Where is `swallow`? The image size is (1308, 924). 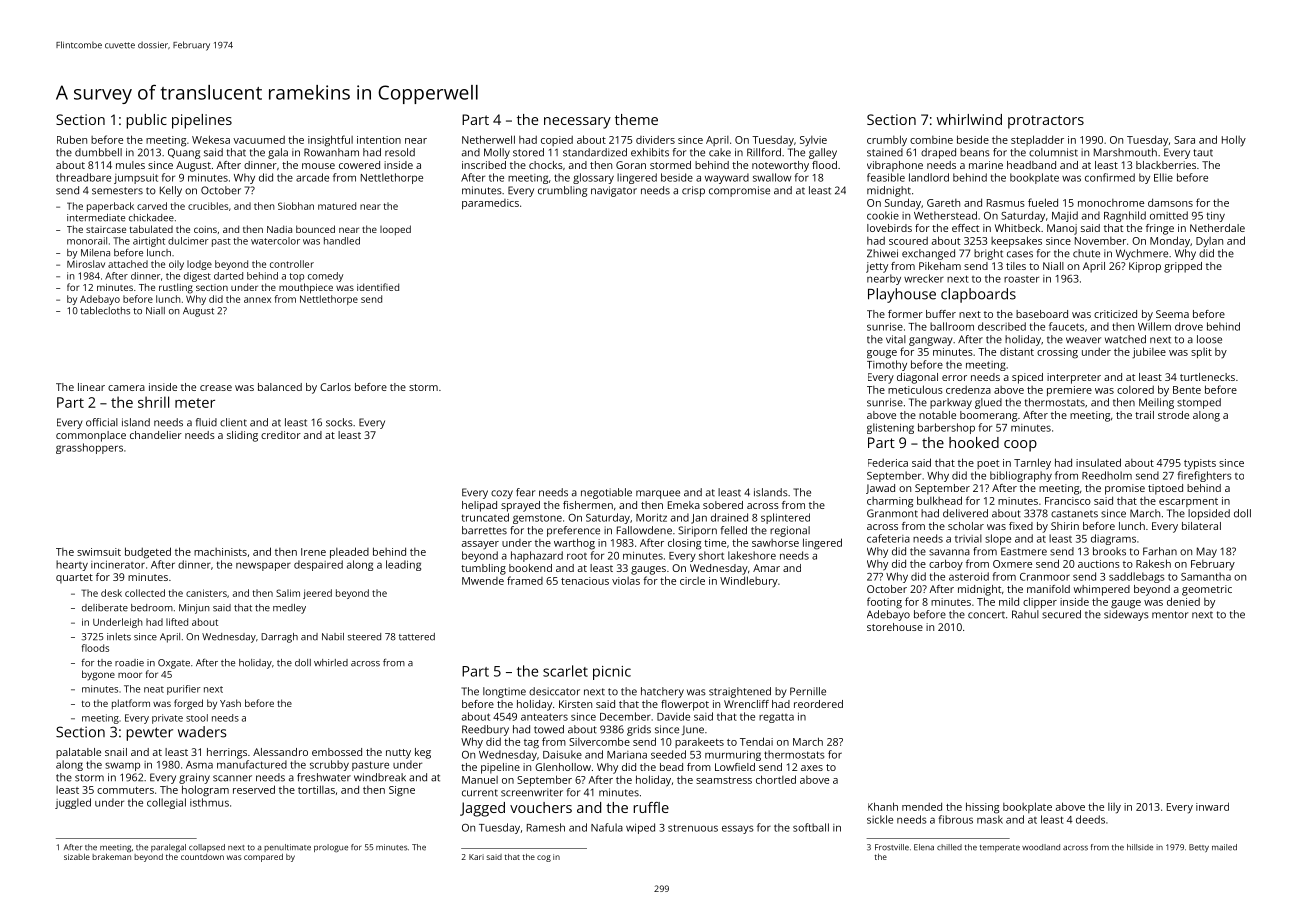
swallow is located at coordinates (772, 177).
